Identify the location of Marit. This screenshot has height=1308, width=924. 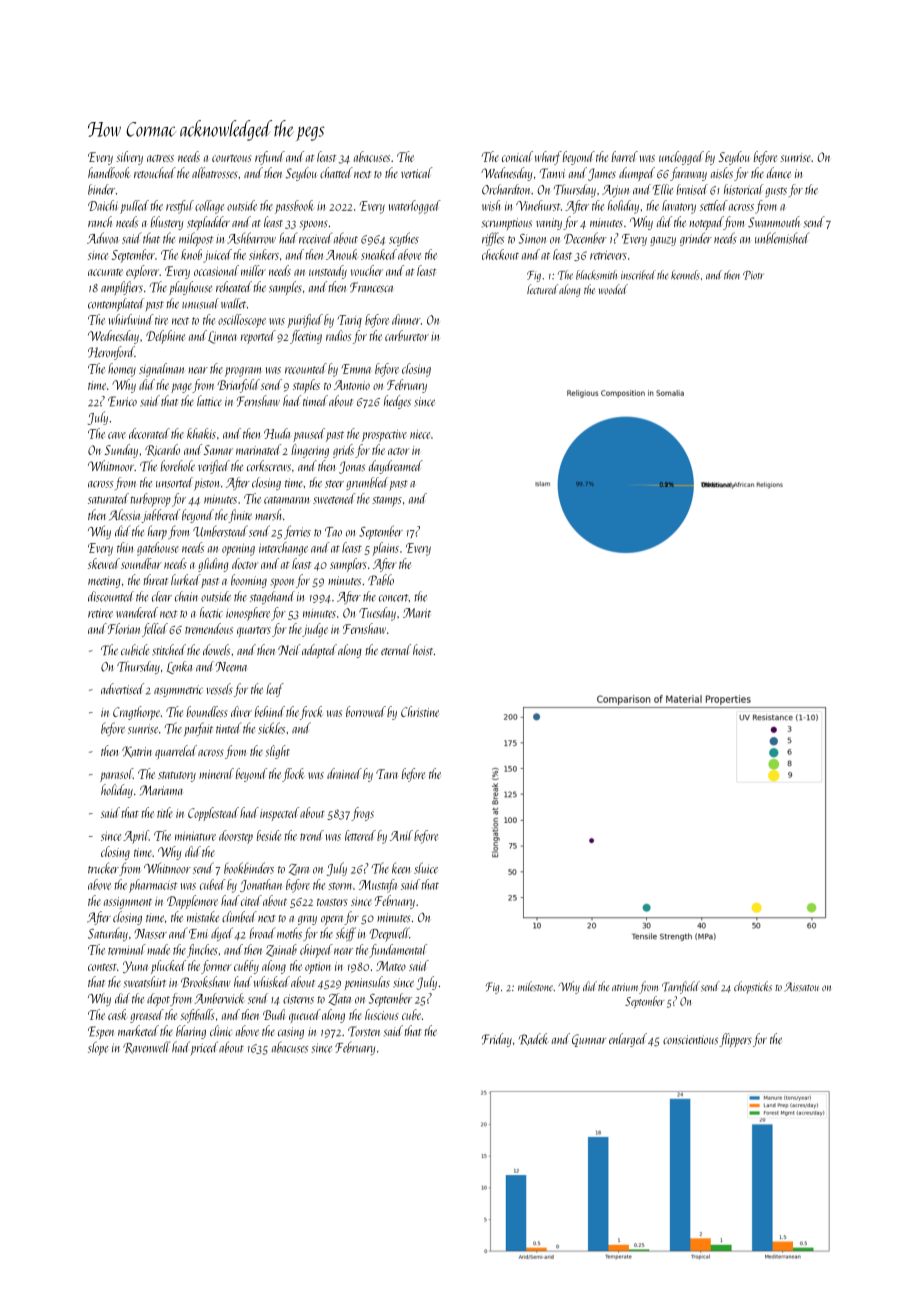
(417, 613).
